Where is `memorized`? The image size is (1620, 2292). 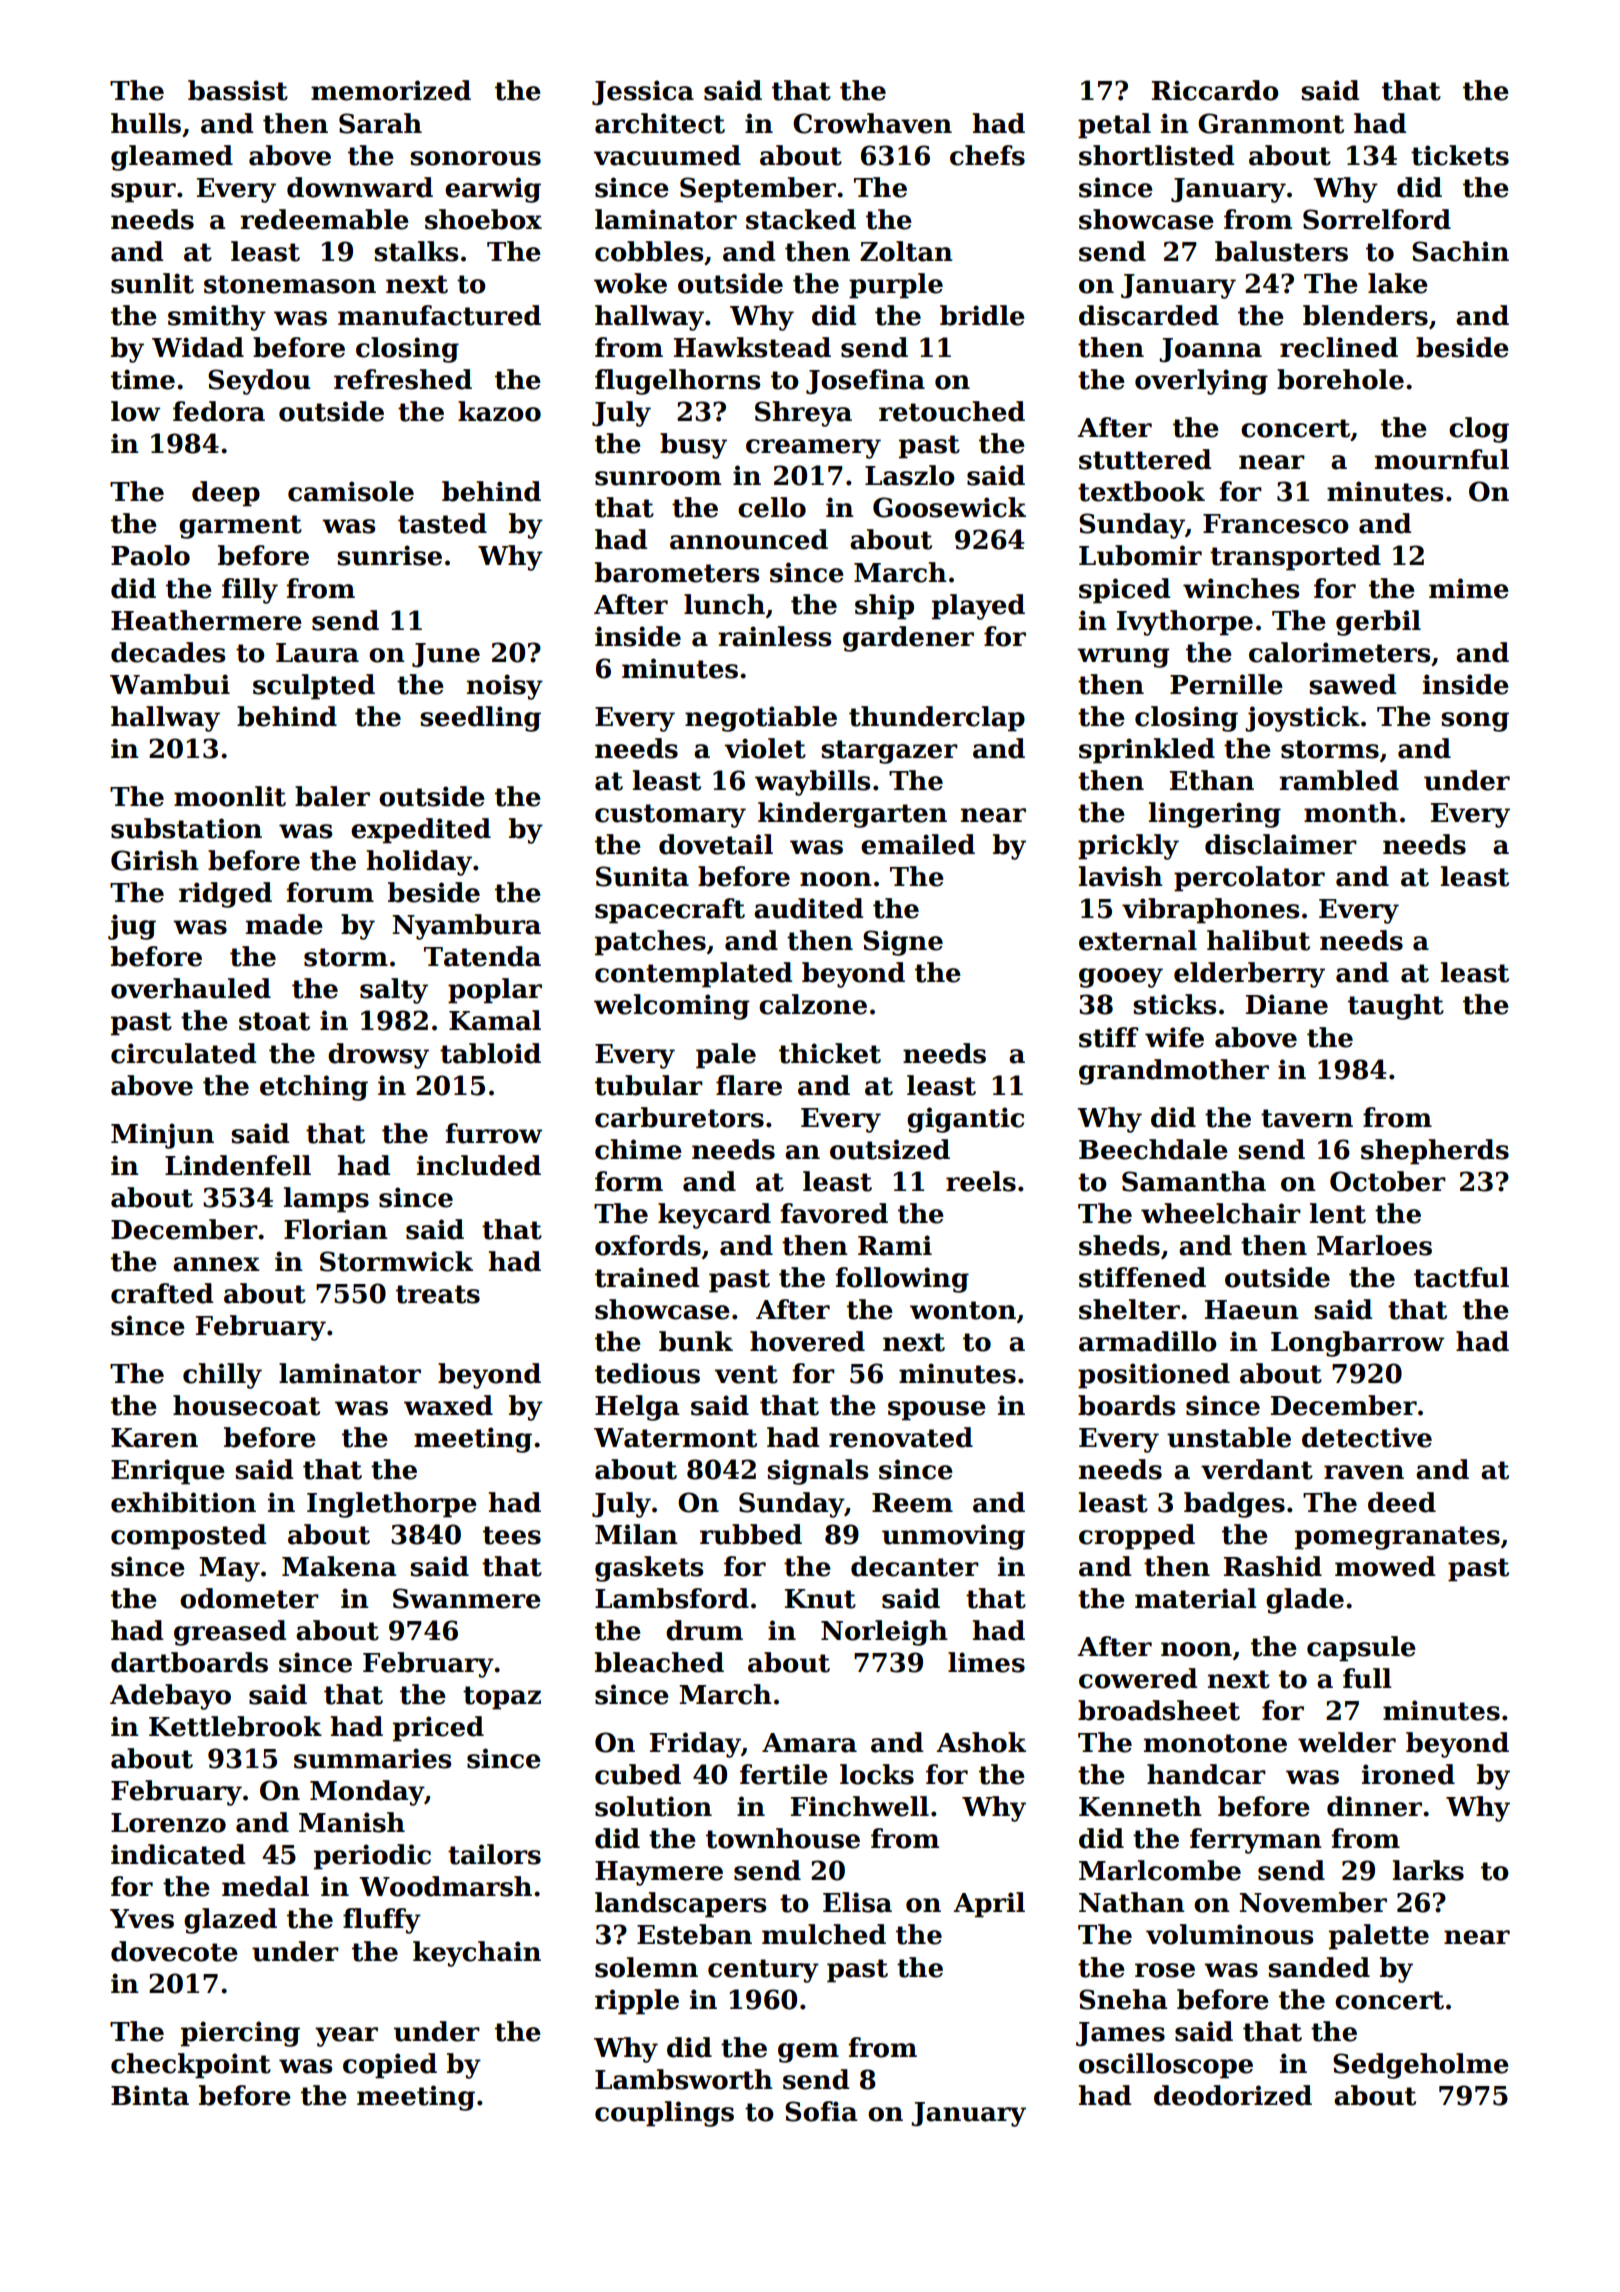 memorized is located at coordinates (391, 90).
